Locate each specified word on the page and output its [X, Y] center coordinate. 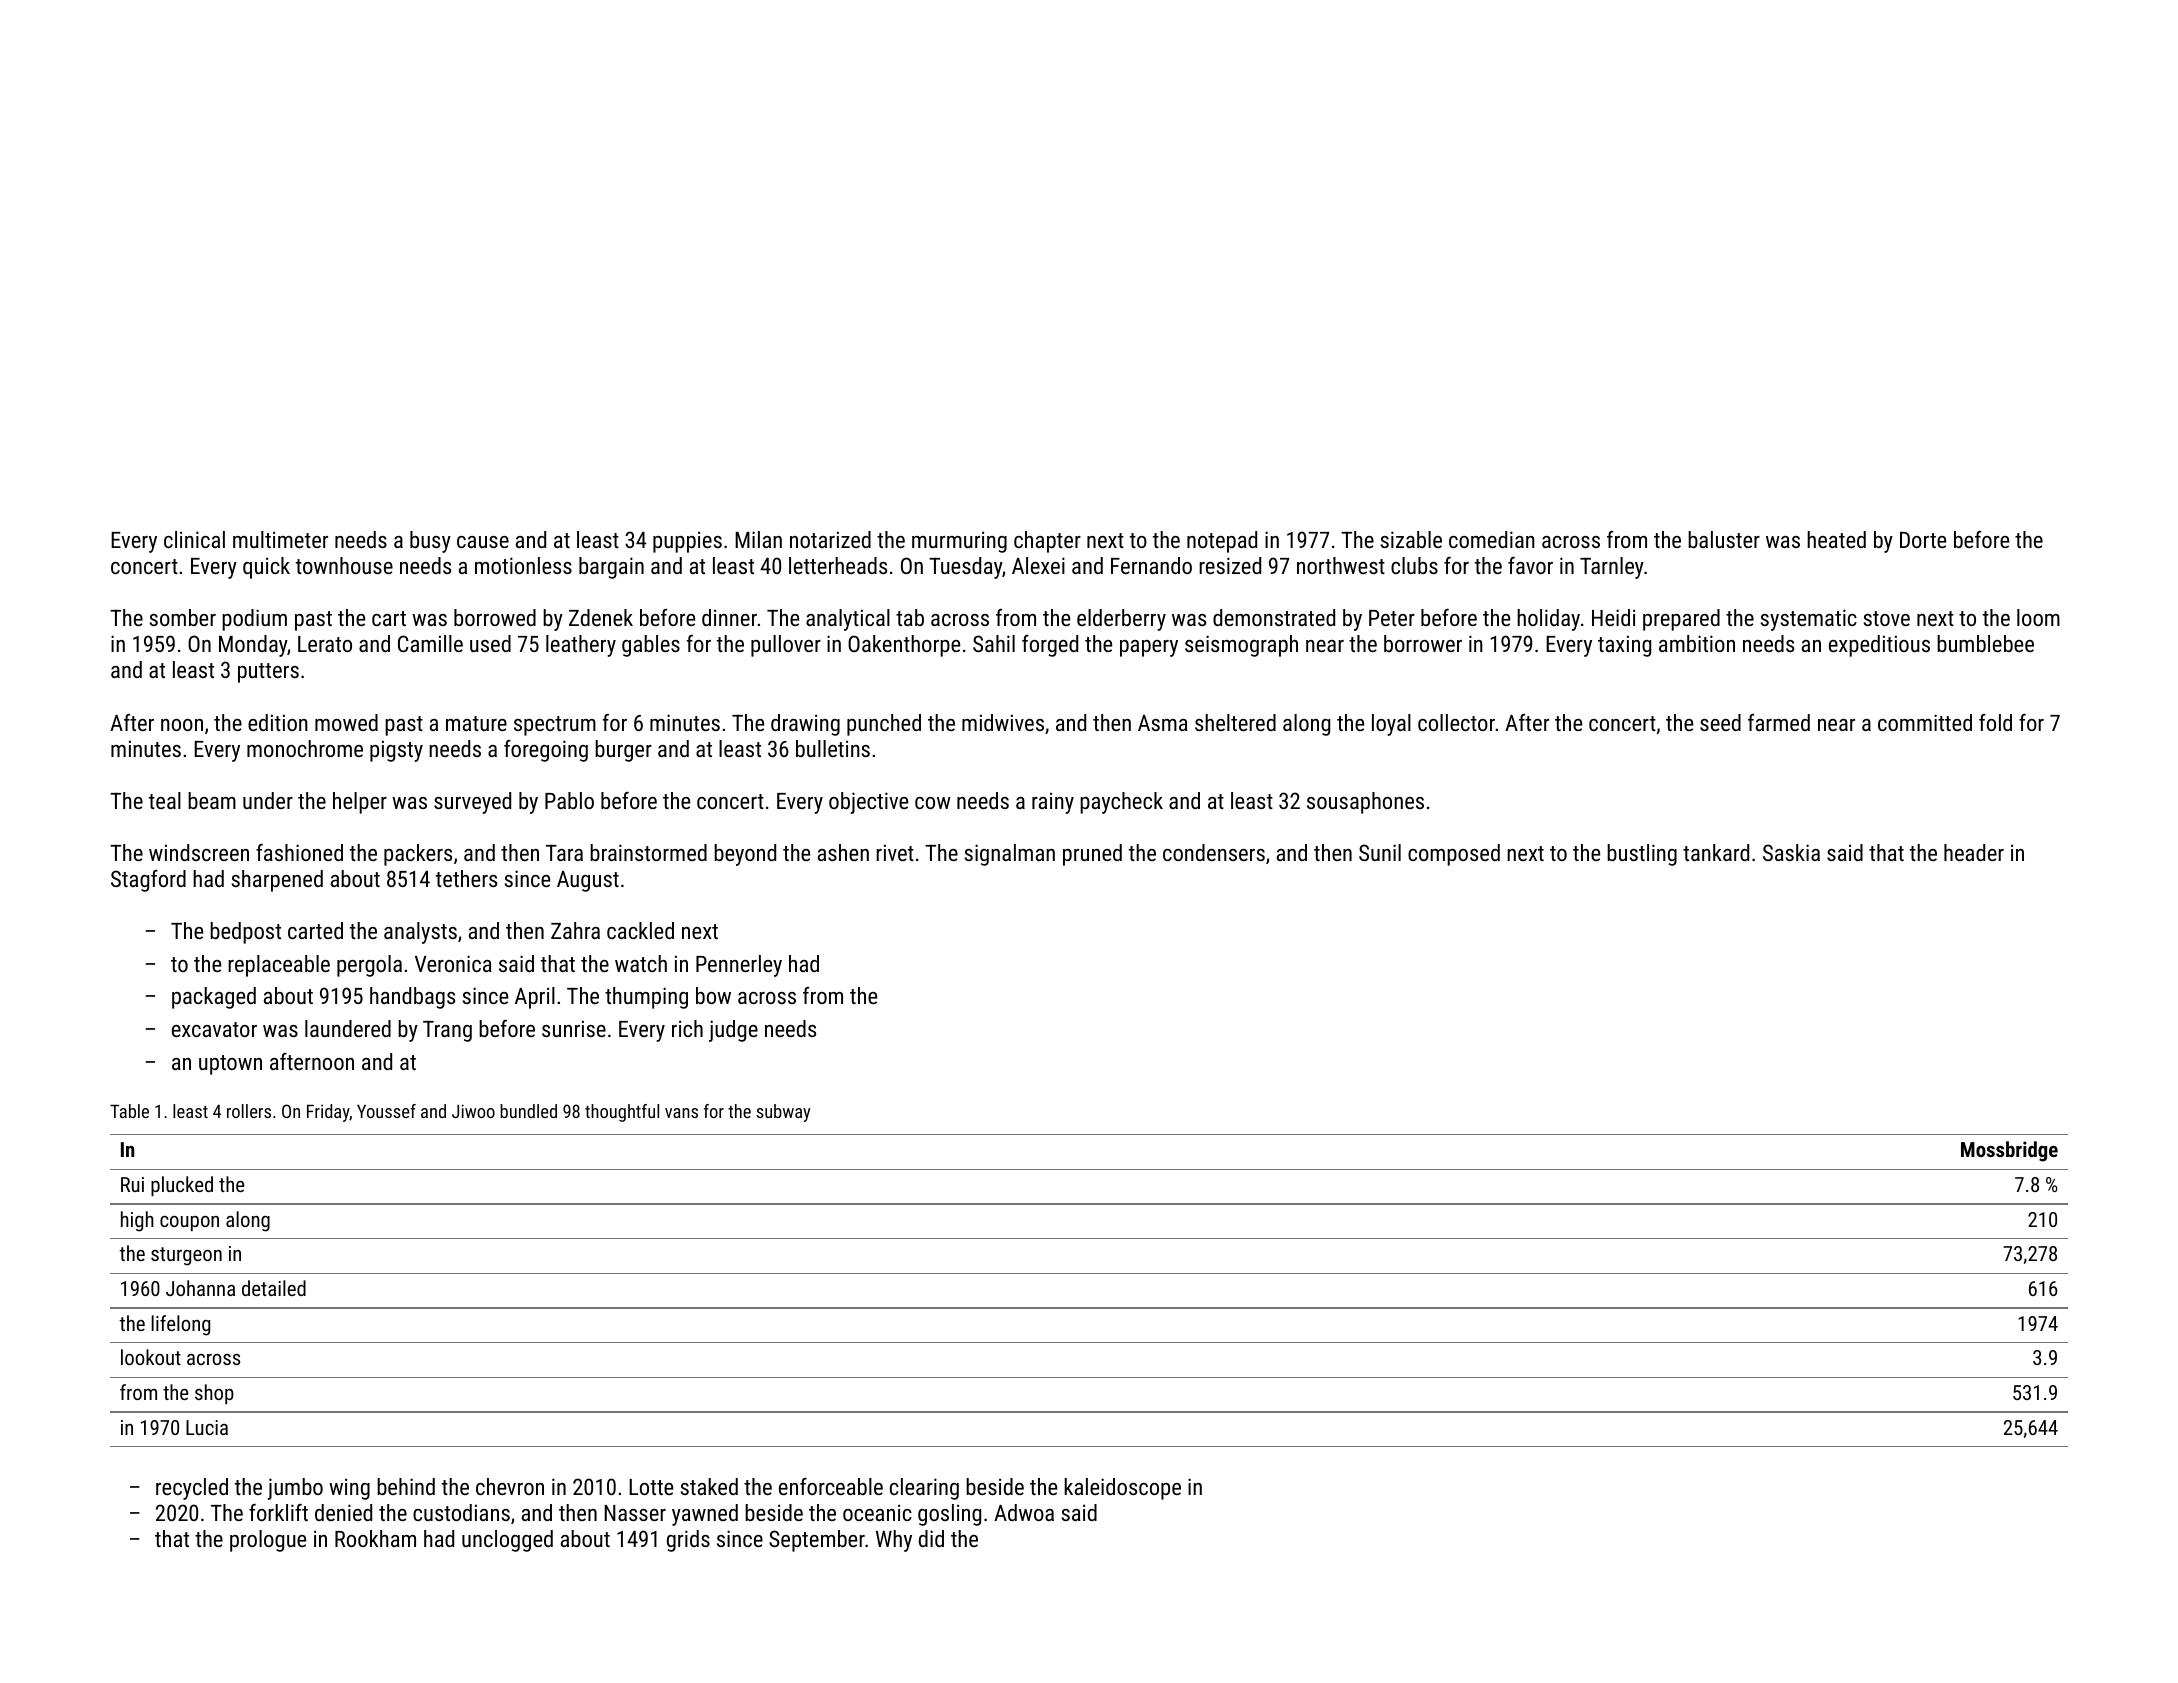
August [588, 881]
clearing [924, 1489]
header [1974, 852]
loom [2038, 617]
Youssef [386, 1111]
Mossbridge [2009, 1151]
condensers [1214, 852]
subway [783, 1113]
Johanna [200, 1288]
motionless [523, 565]
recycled [192, 1489]
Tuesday [965, 568]
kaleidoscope [1122, 1489]
